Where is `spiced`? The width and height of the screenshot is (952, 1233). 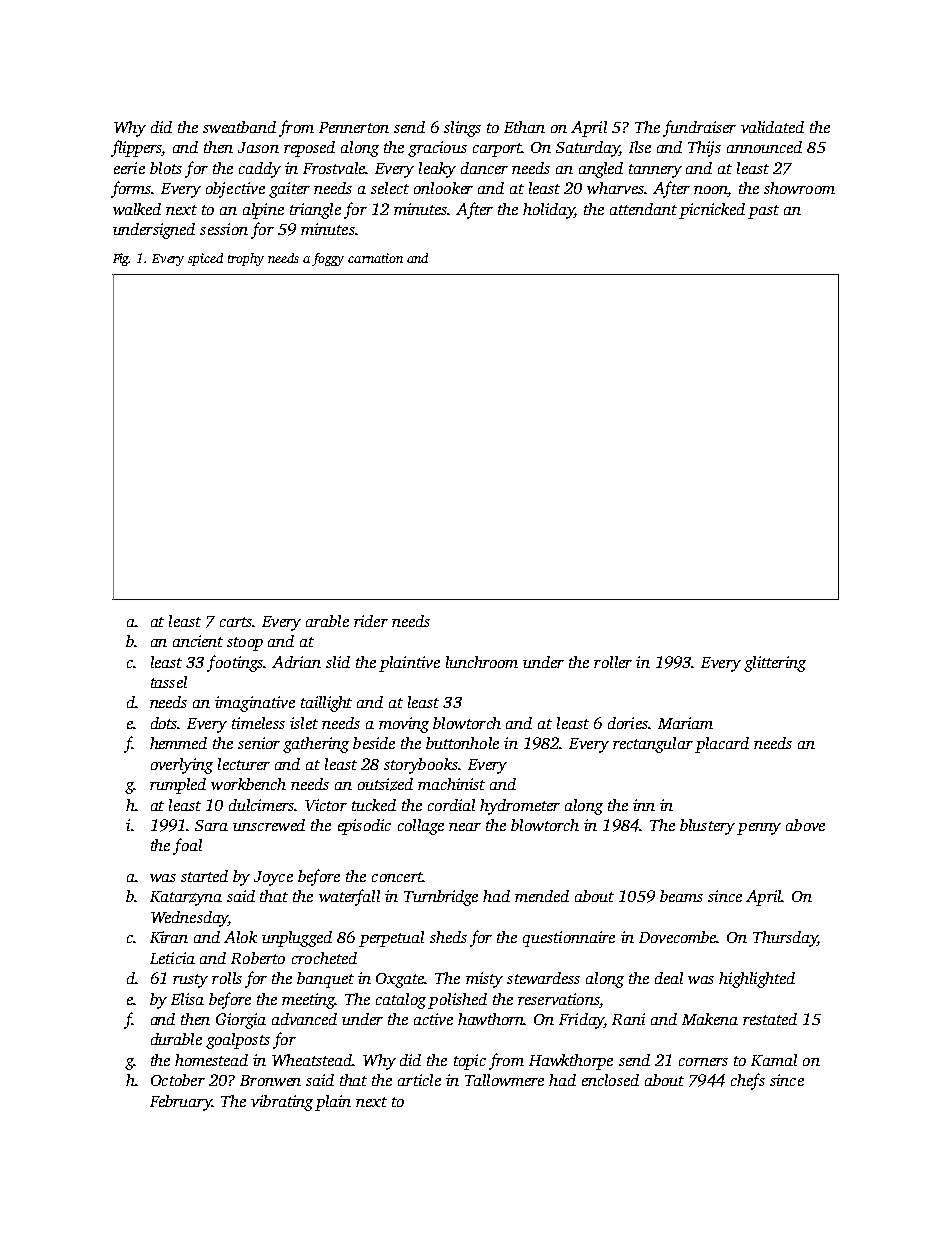 spiced is located at coordinates (205, 259).
